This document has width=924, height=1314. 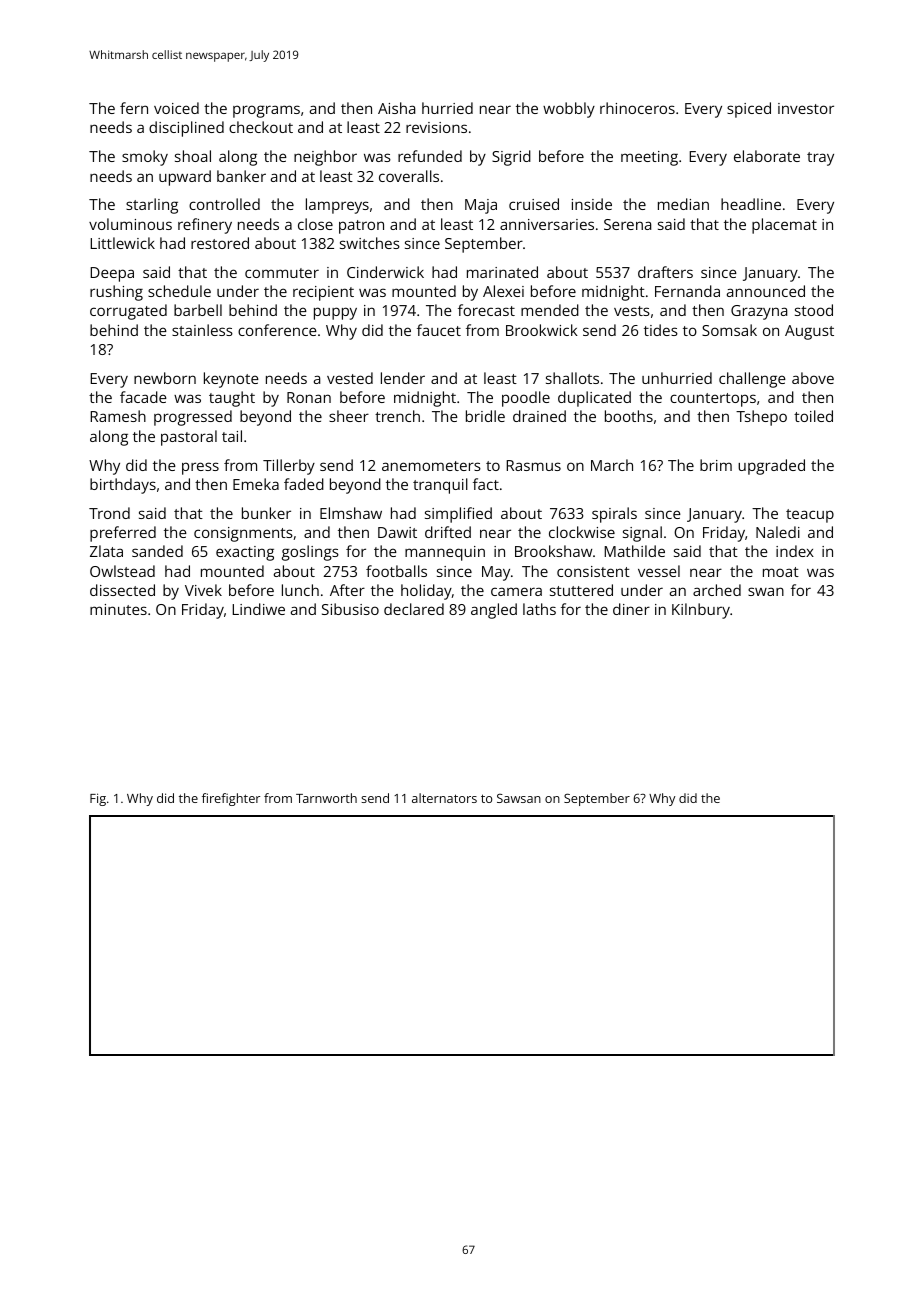 I want to click on Sibusiso, so click(x=350, y=609).
